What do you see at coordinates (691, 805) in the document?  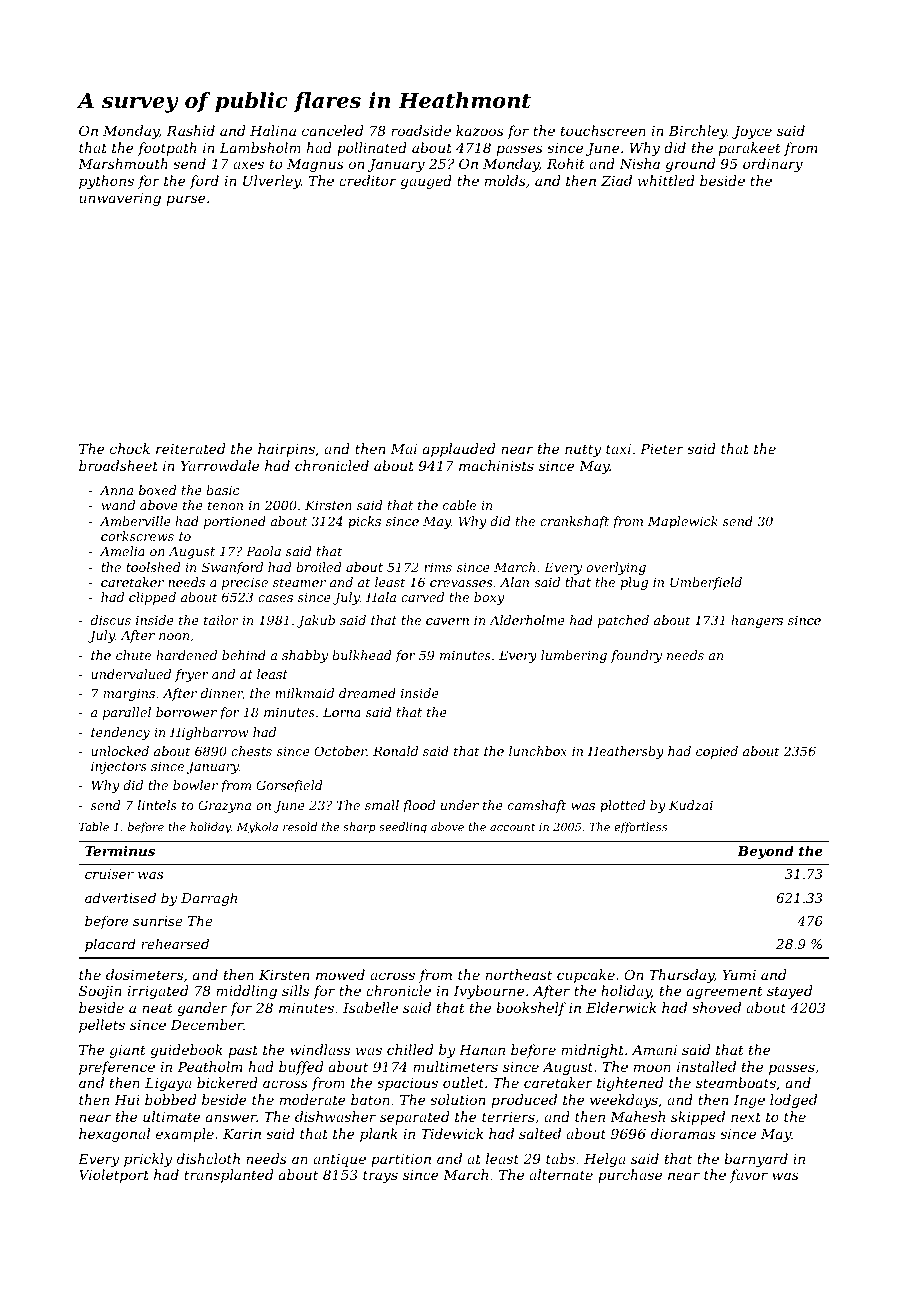 I see `Kudzai` at bounding box center [691, 805].
